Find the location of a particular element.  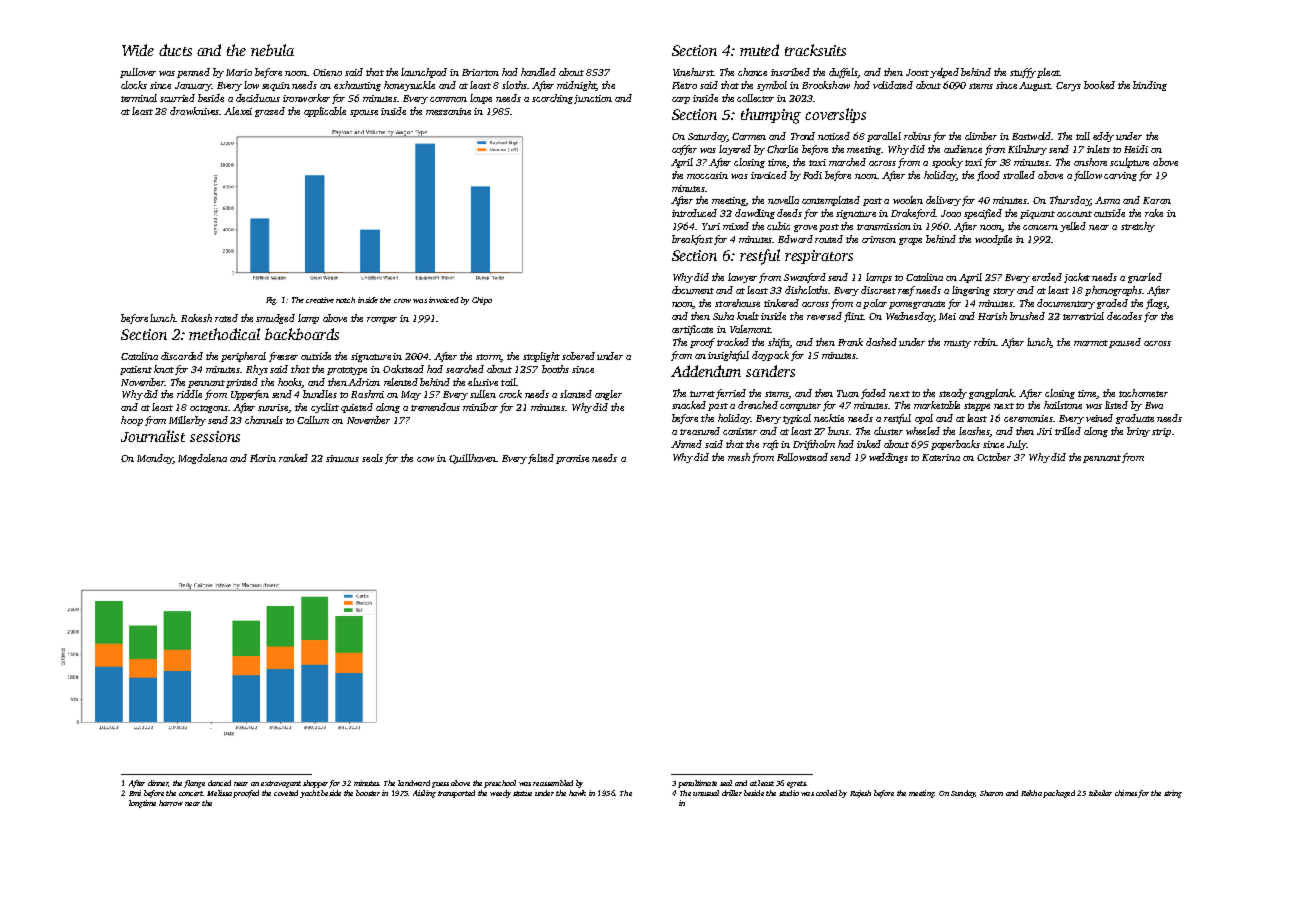

Rekha is located at coordinates (1031, 793).
